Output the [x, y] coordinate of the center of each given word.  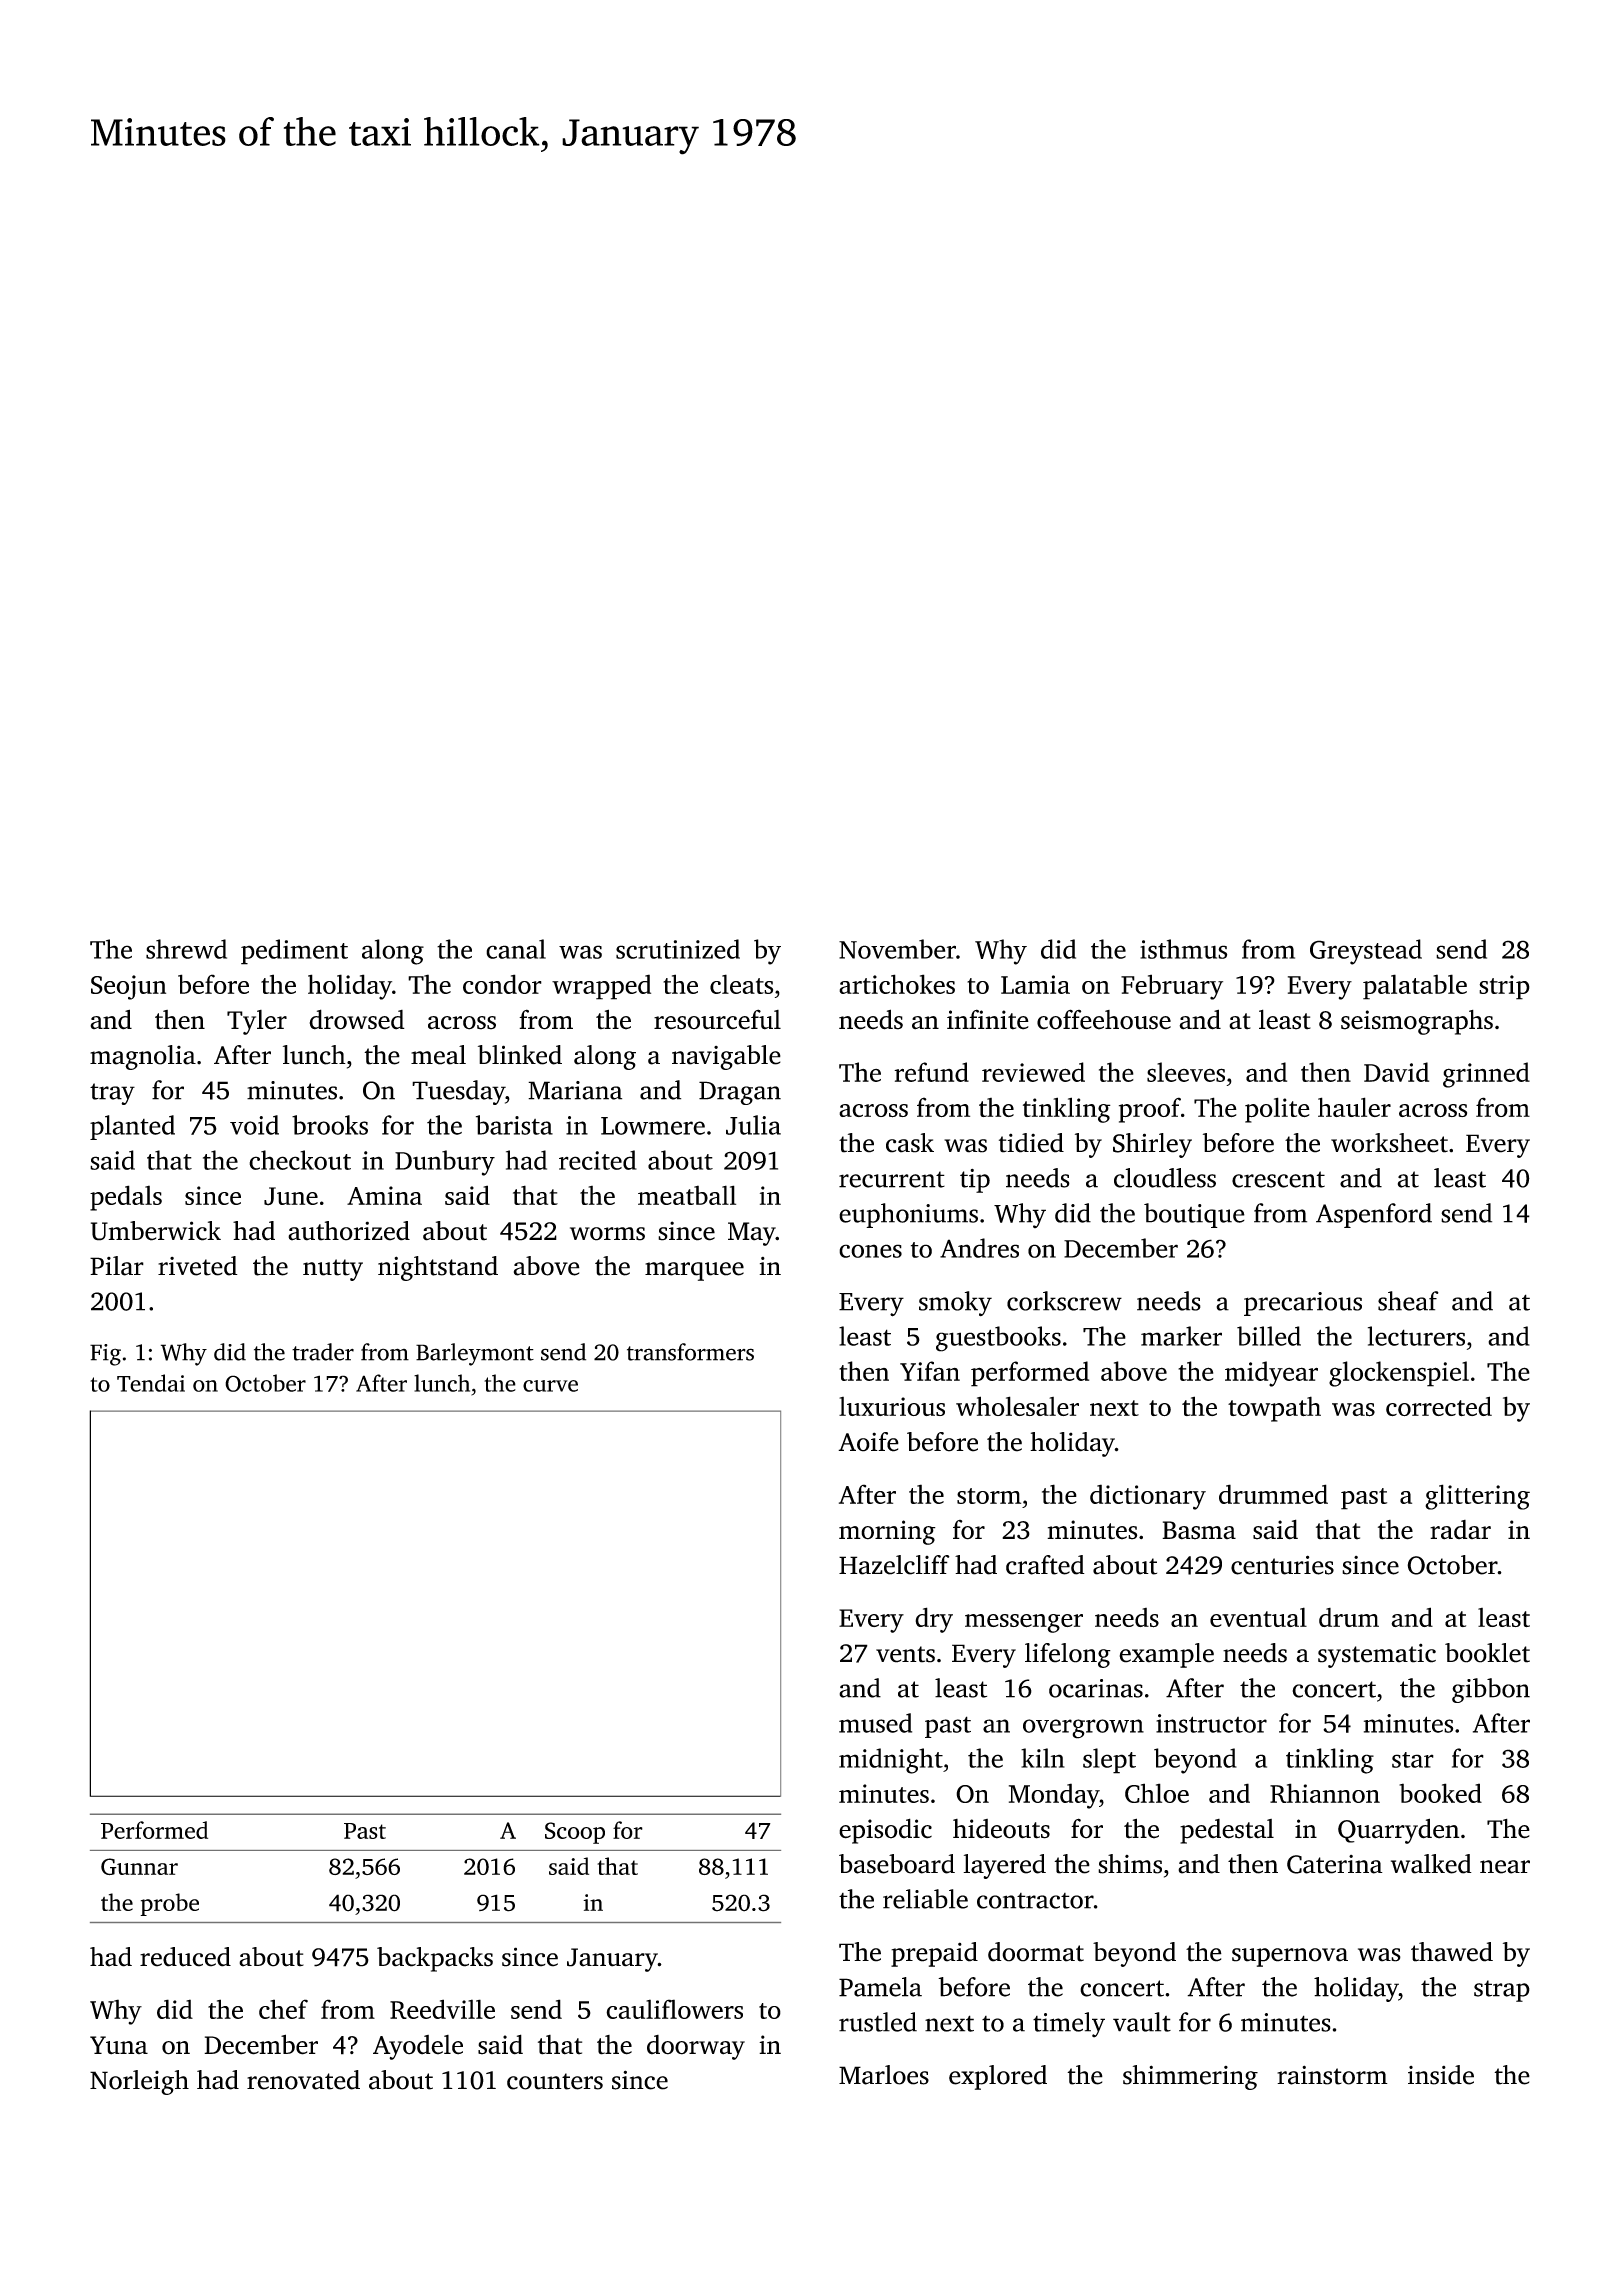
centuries [1282, 1565]
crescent [1278, 1179]
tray [112, 1094]
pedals [126, 1198]
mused [875, 1723]
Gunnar [139, 1866]
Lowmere [653, 1126]
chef [283, 2009]
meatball [687, 1195]
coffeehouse [1104, 1019]
